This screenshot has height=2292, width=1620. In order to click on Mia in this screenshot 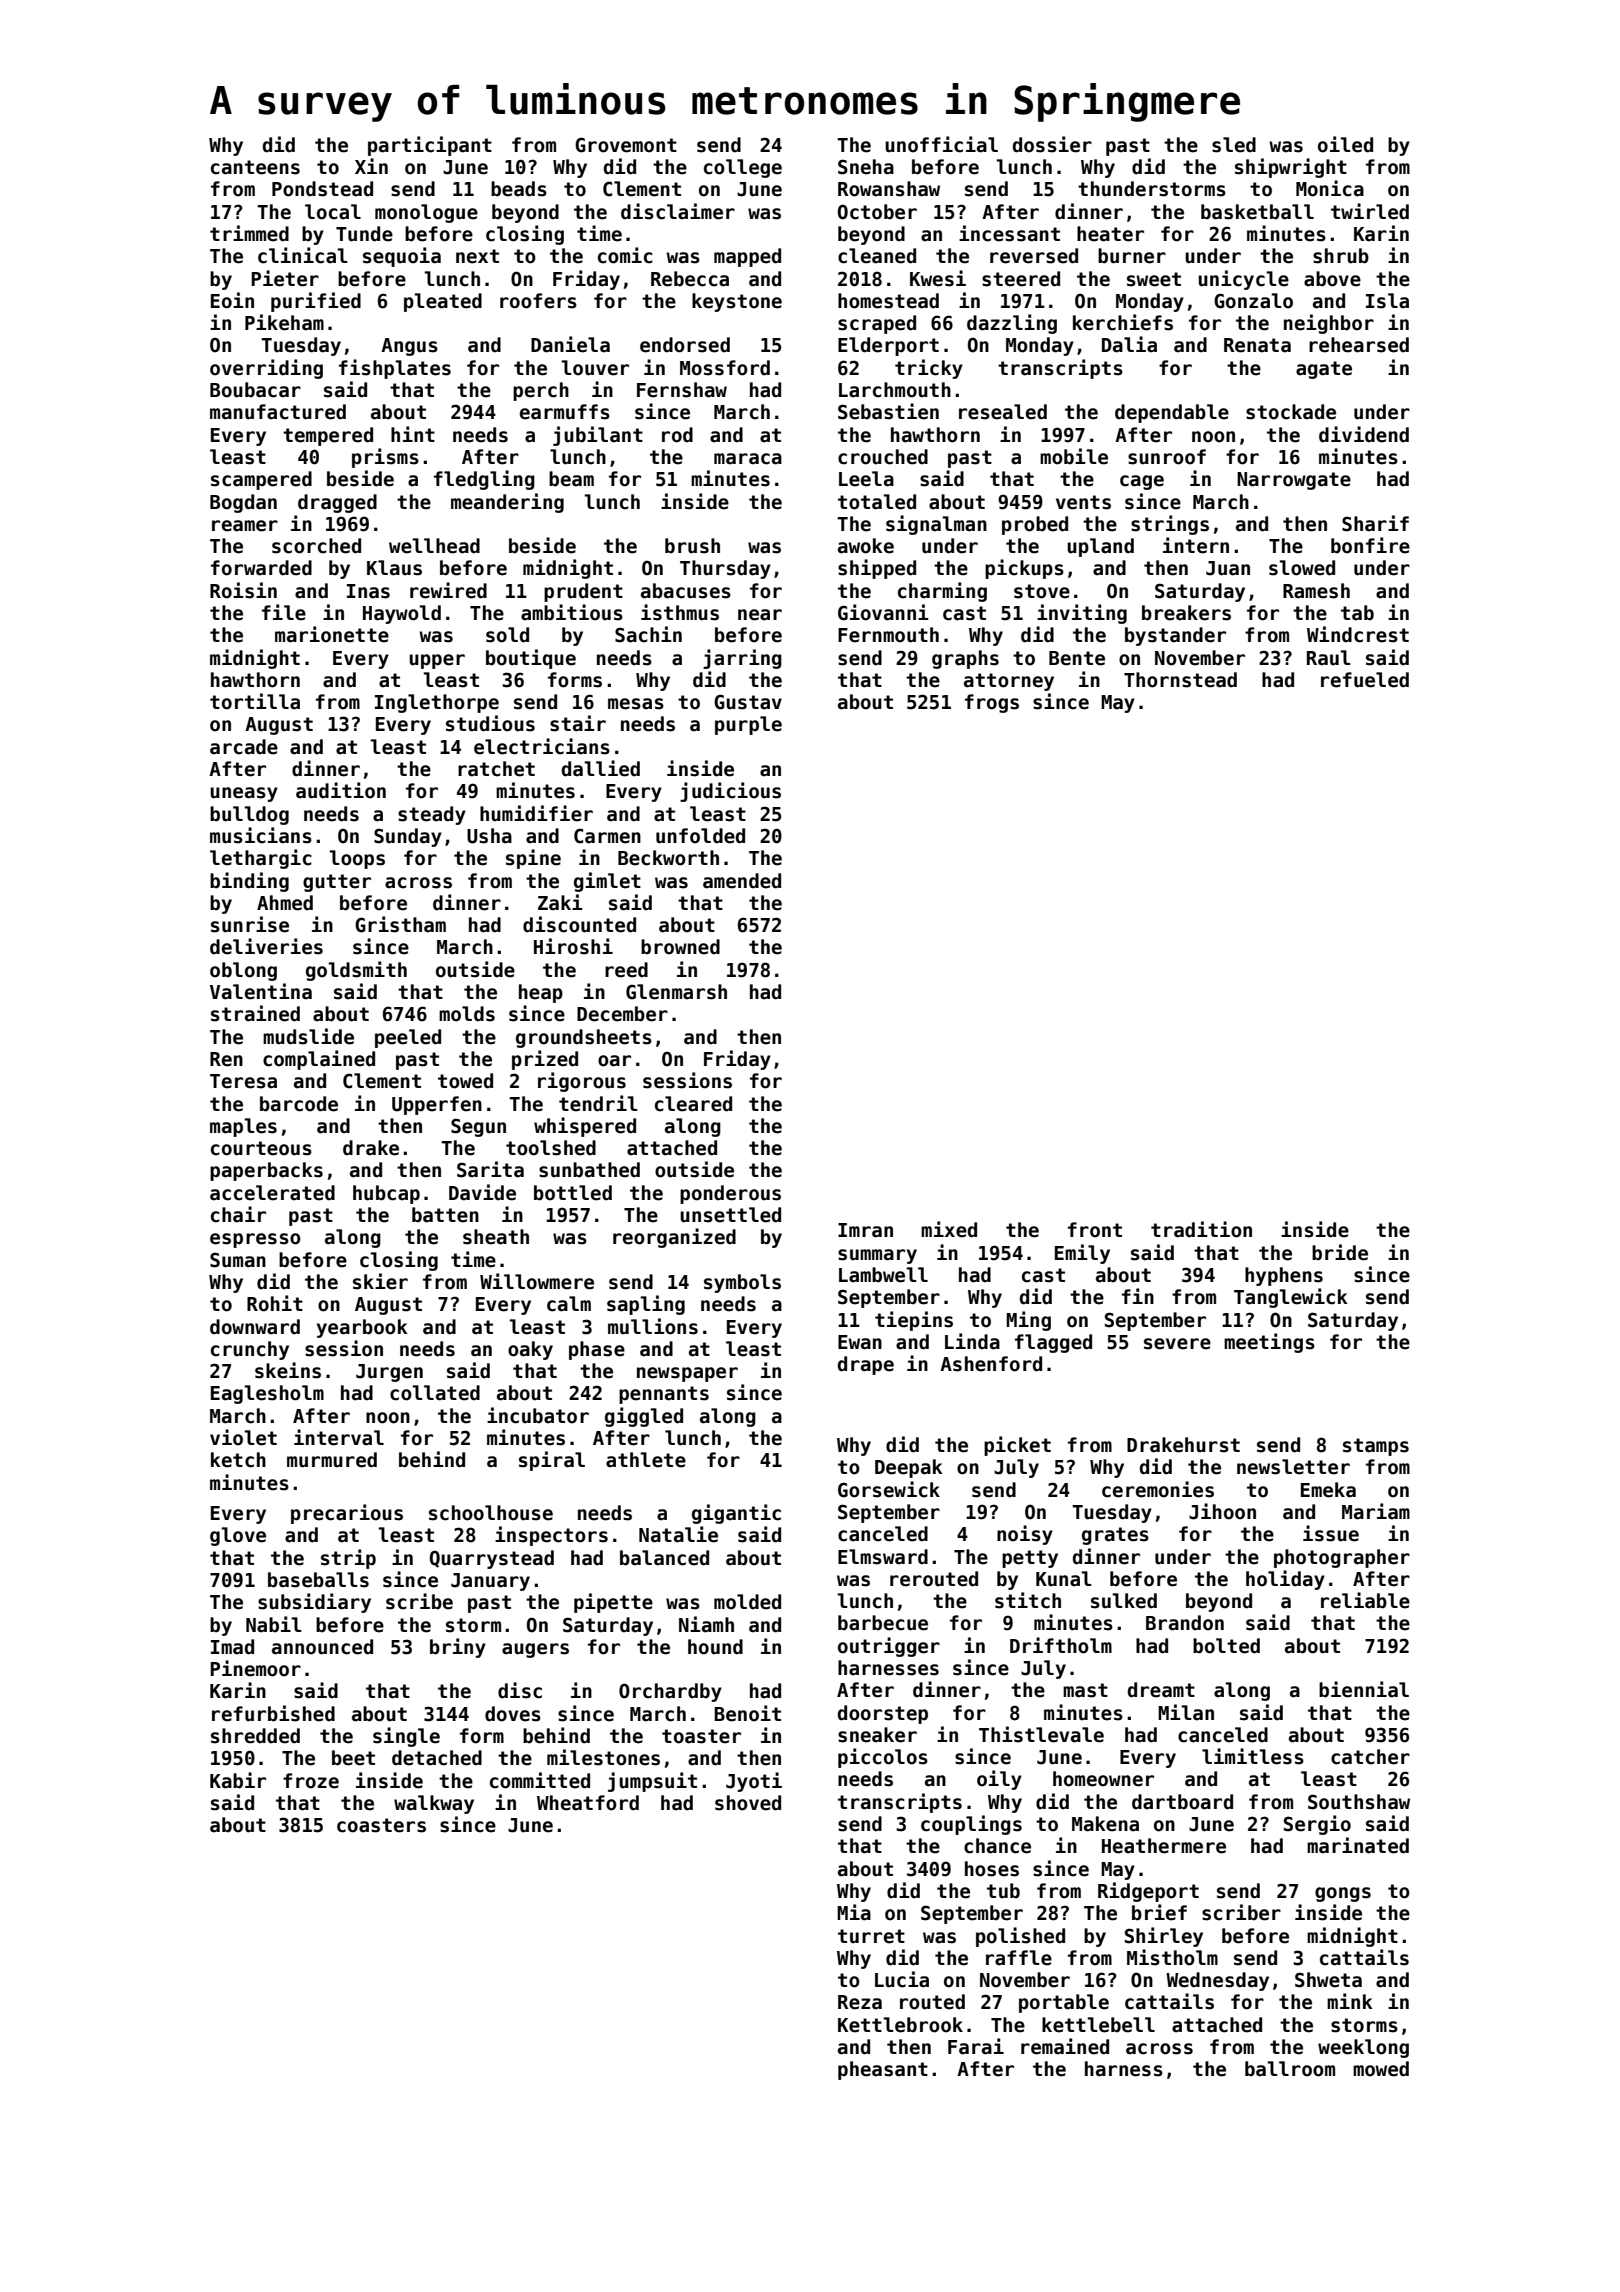, I will do `click(854, 1912)`.
